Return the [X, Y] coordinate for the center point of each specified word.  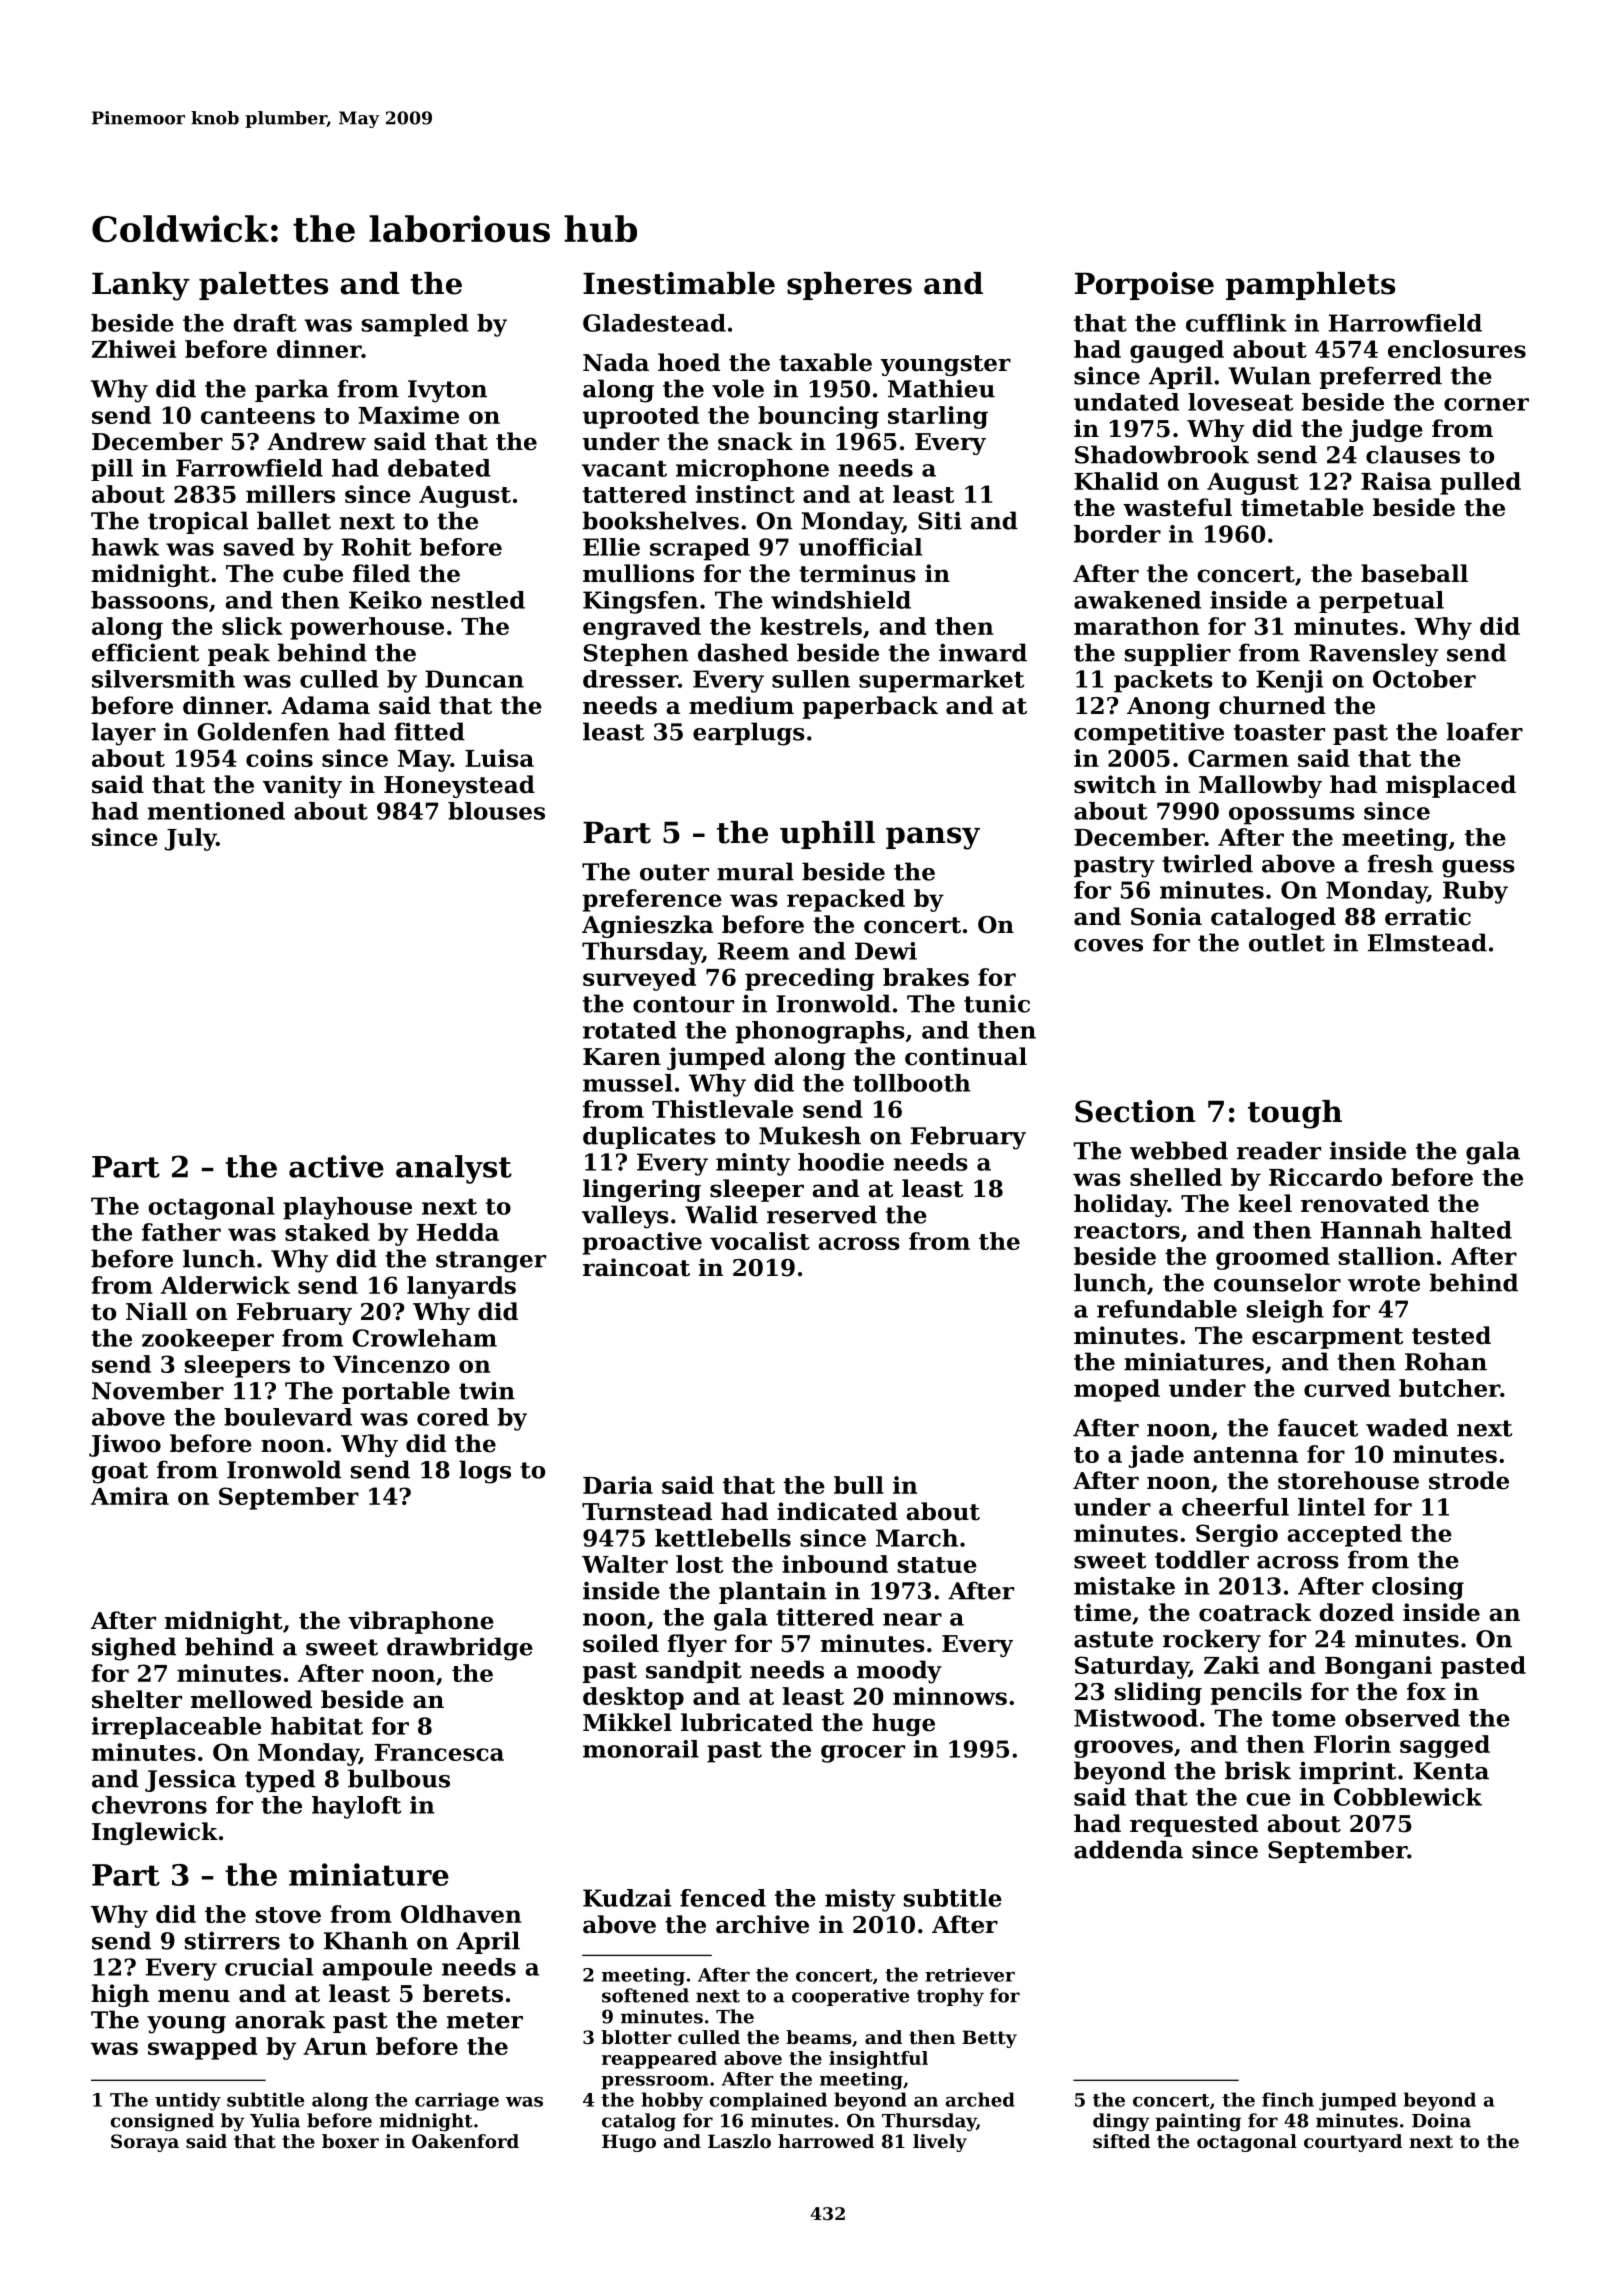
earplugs [749, 734]
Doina [1441, 2120]
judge [1386, 430]
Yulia [275, 2120]
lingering [642, 1190]
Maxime [408, 415]
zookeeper [208, 1340]
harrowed [826, 2141]
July [190, 839]
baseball [1414, 573]
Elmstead [1427, 942]
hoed [689, 362]
